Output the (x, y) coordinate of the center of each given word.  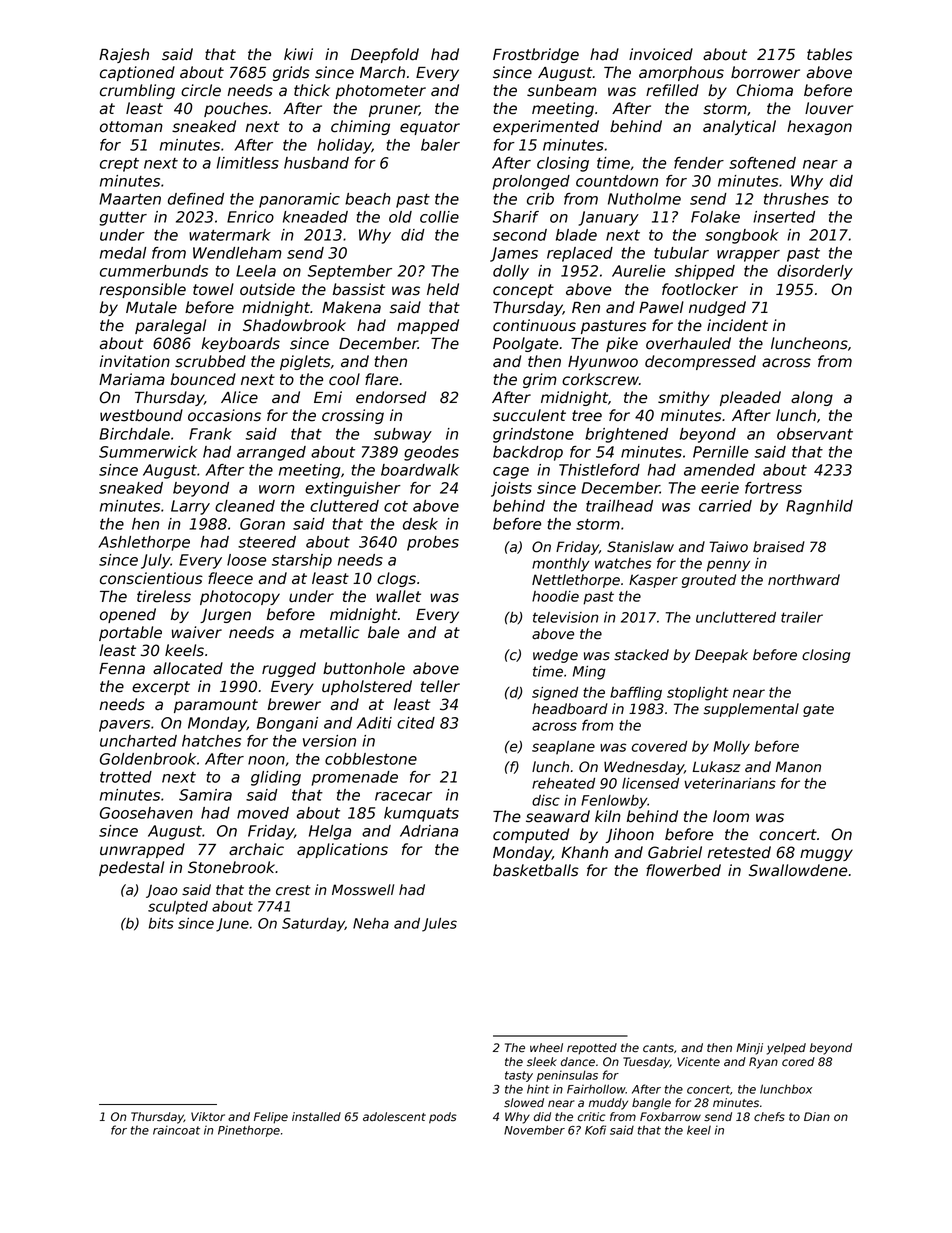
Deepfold (385, 55)
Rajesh (124, 55)
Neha (371, 923)
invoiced (661, 54)
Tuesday (646, 1063)
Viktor (208, 1116)
